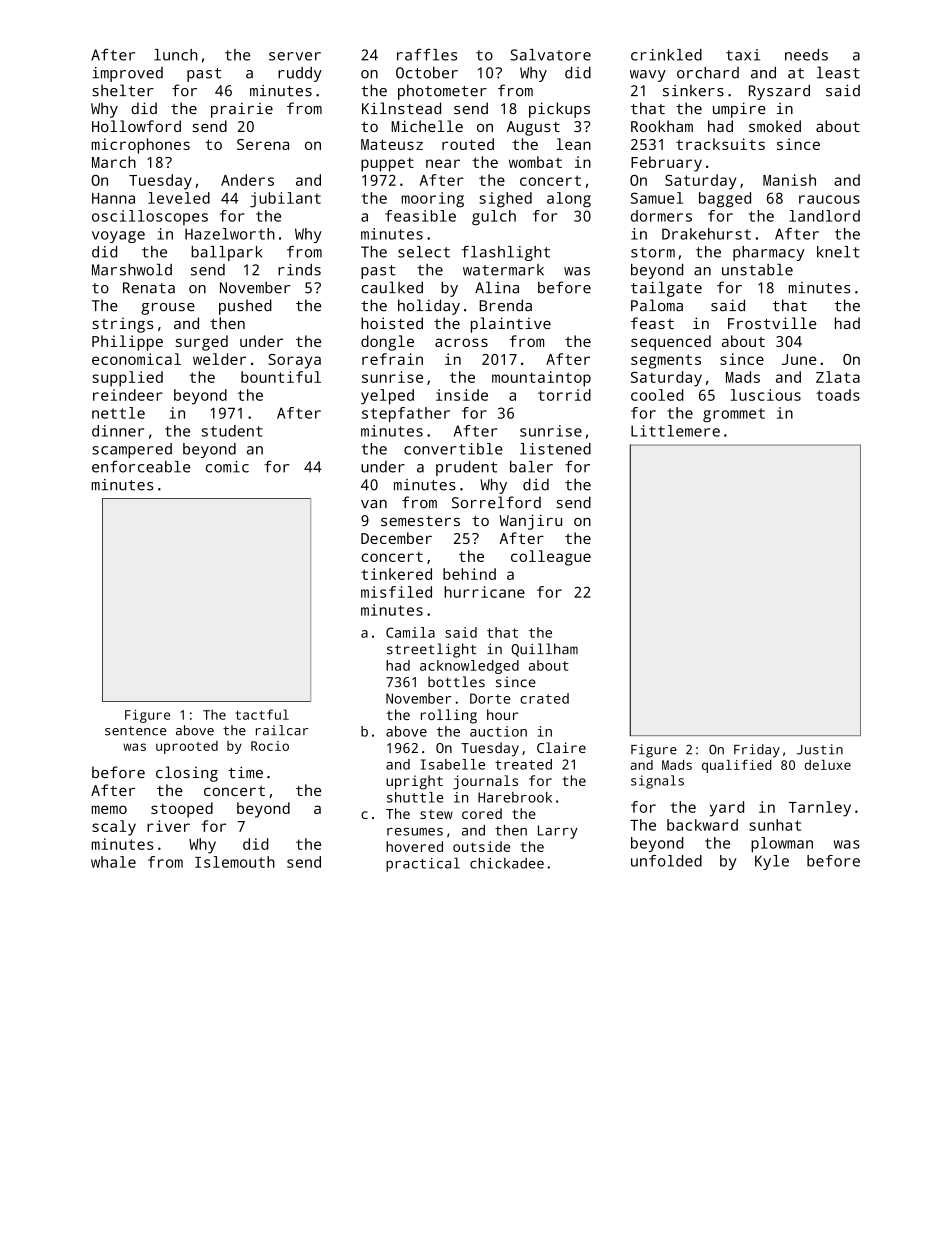  What do you see at coordinates (420, 216) in the page?
I see `feasible` at bounding box center [420, 216].
